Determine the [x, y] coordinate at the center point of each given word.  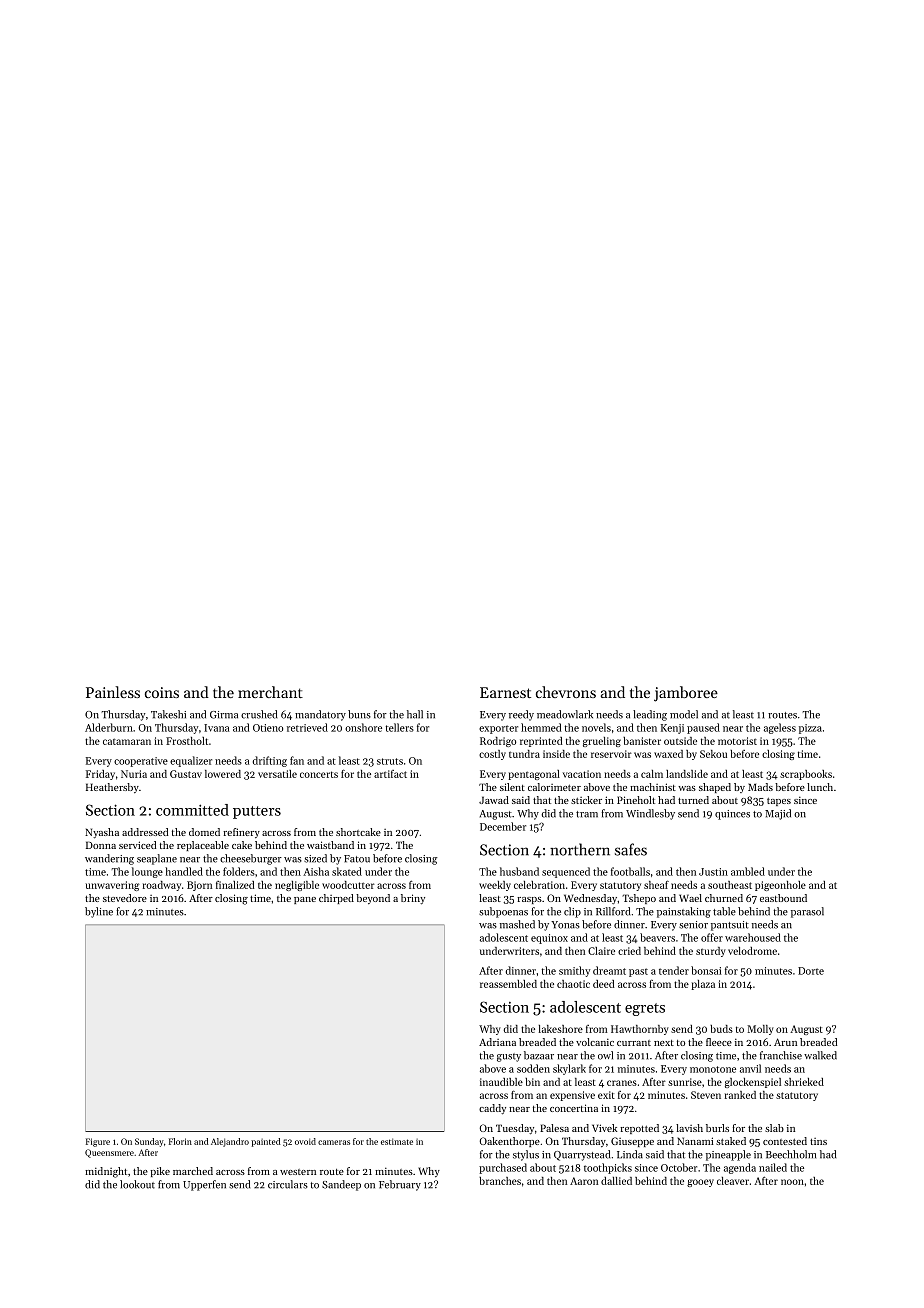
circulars [288, 1184]
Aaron [584, 1181]
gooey [700, 1183]
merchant [270, 692]
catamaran [127, 741]
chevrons [566, 692]
